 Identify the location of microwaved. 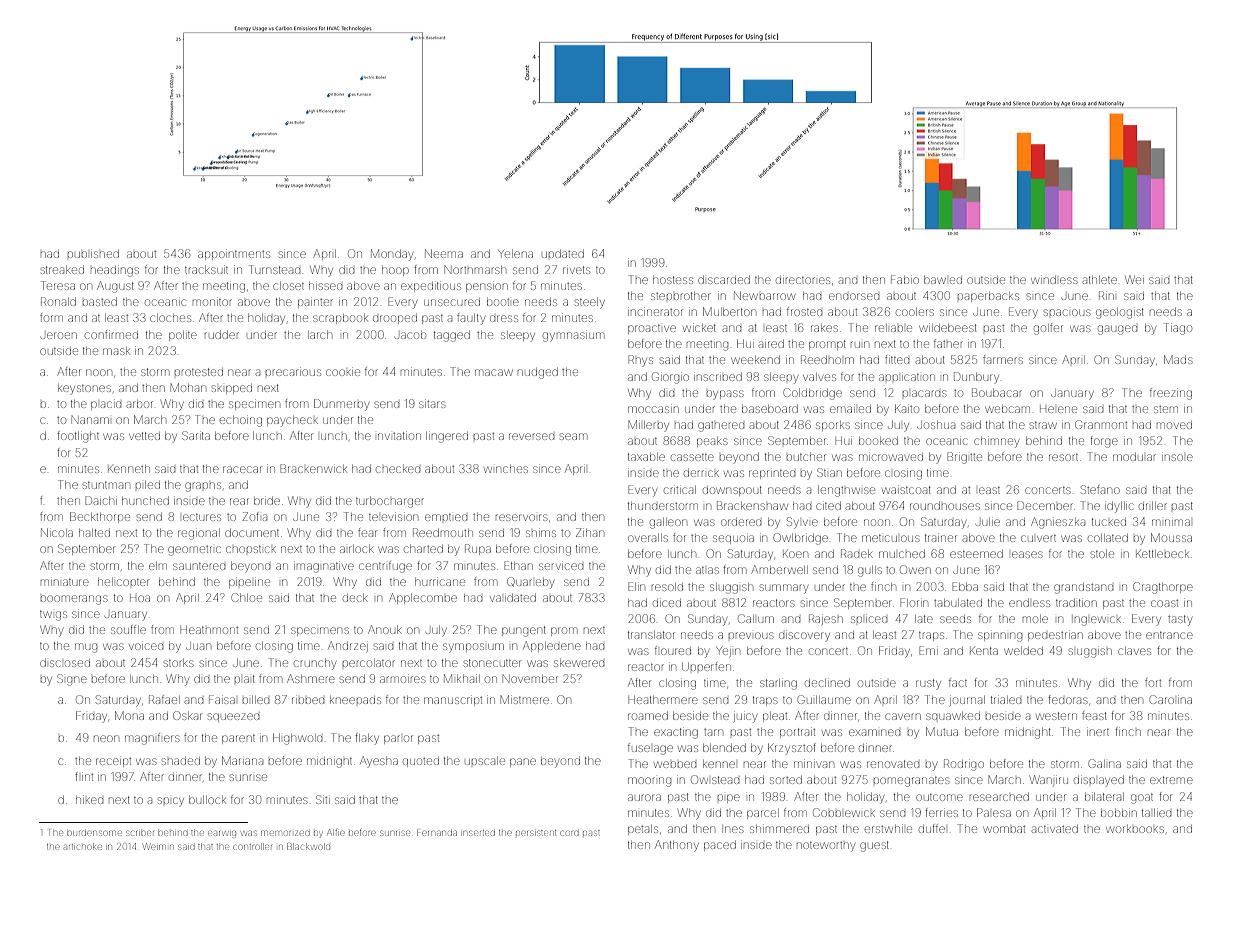
(891, 457).
